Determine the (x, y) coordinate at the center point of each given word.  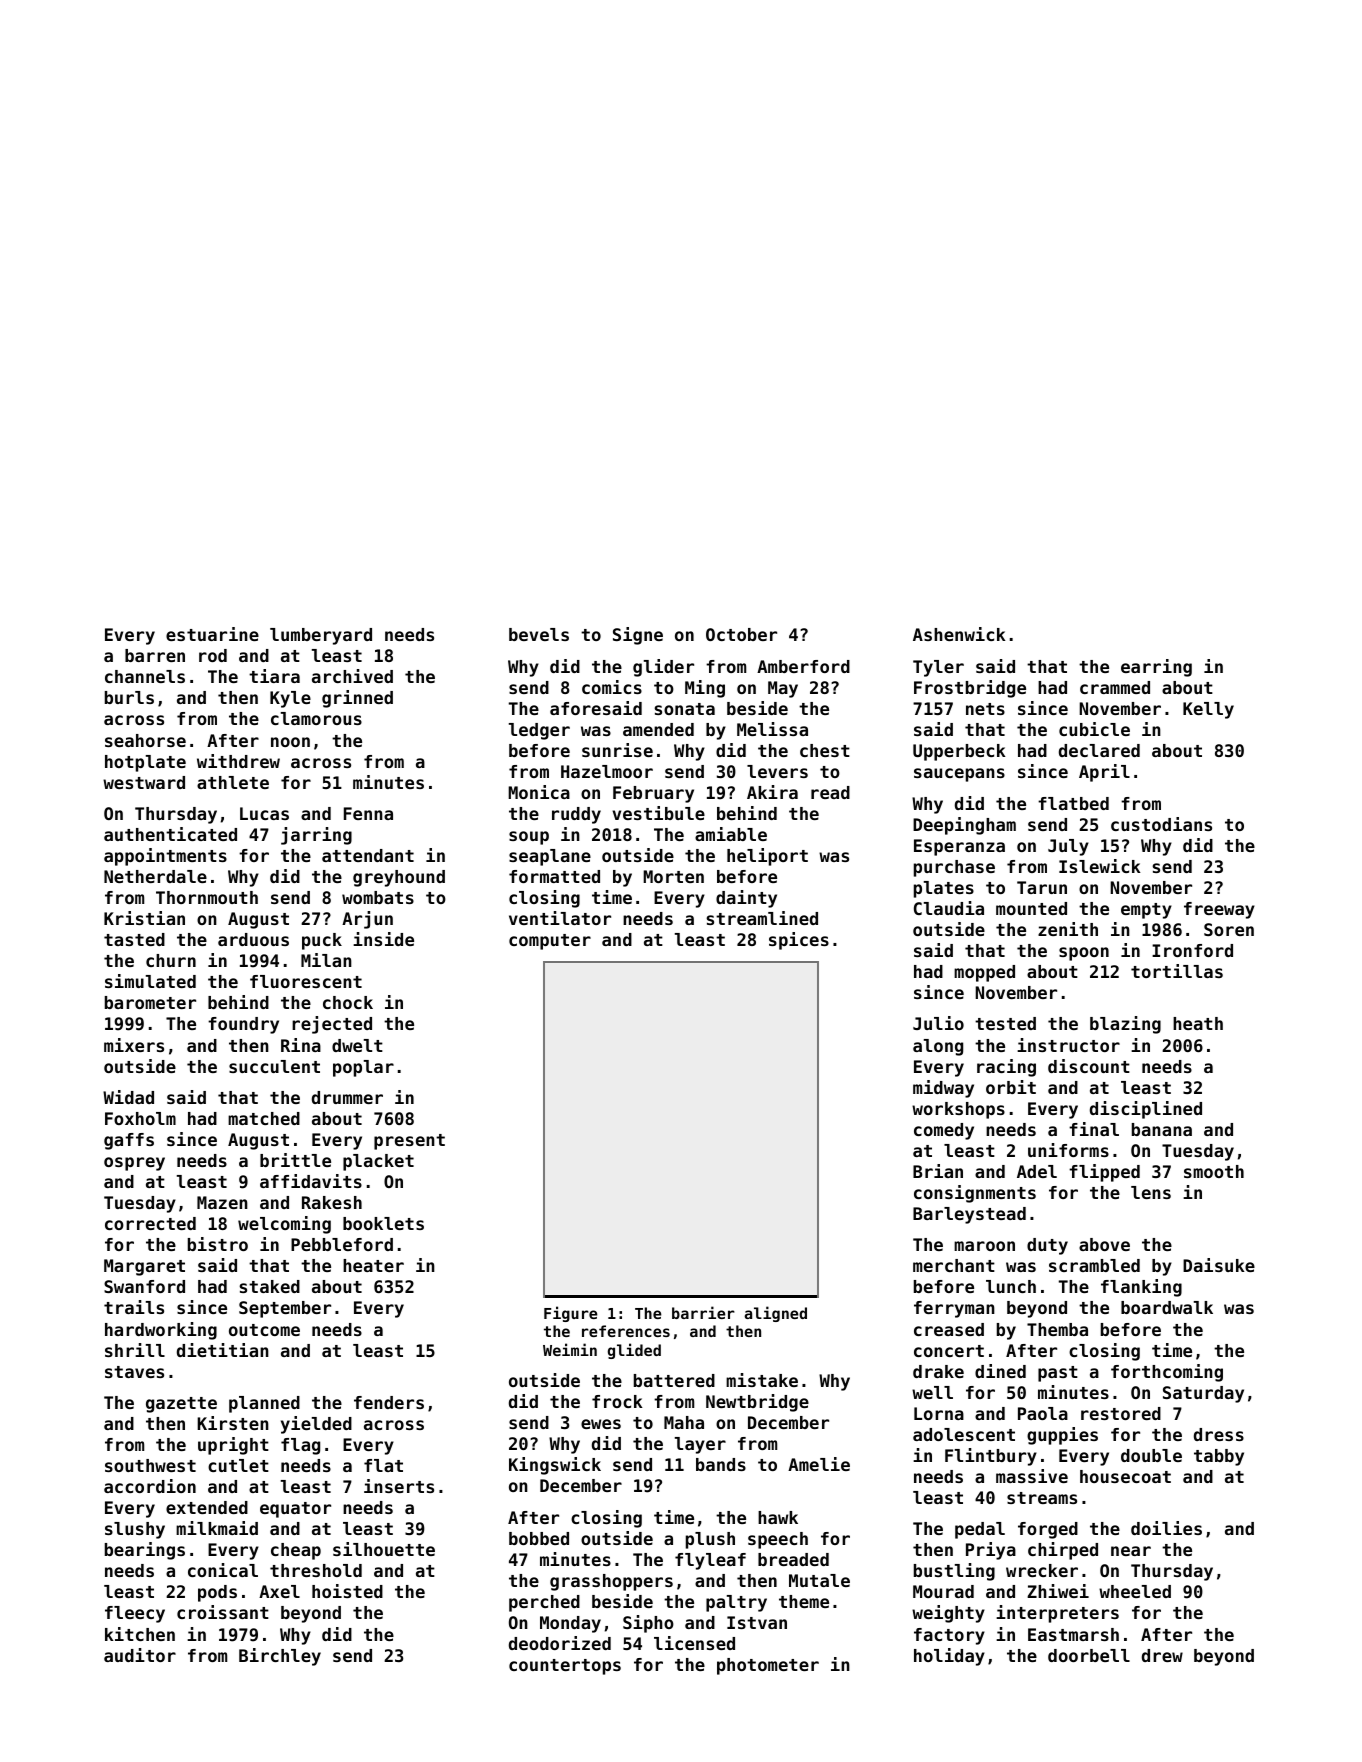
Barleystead (969, 1215)
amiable (731, 834)
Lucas (264, 813)
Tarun (1042, 887)
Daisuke (1219, 1265)
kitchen (140, 1634)
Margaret (144, 1267)
